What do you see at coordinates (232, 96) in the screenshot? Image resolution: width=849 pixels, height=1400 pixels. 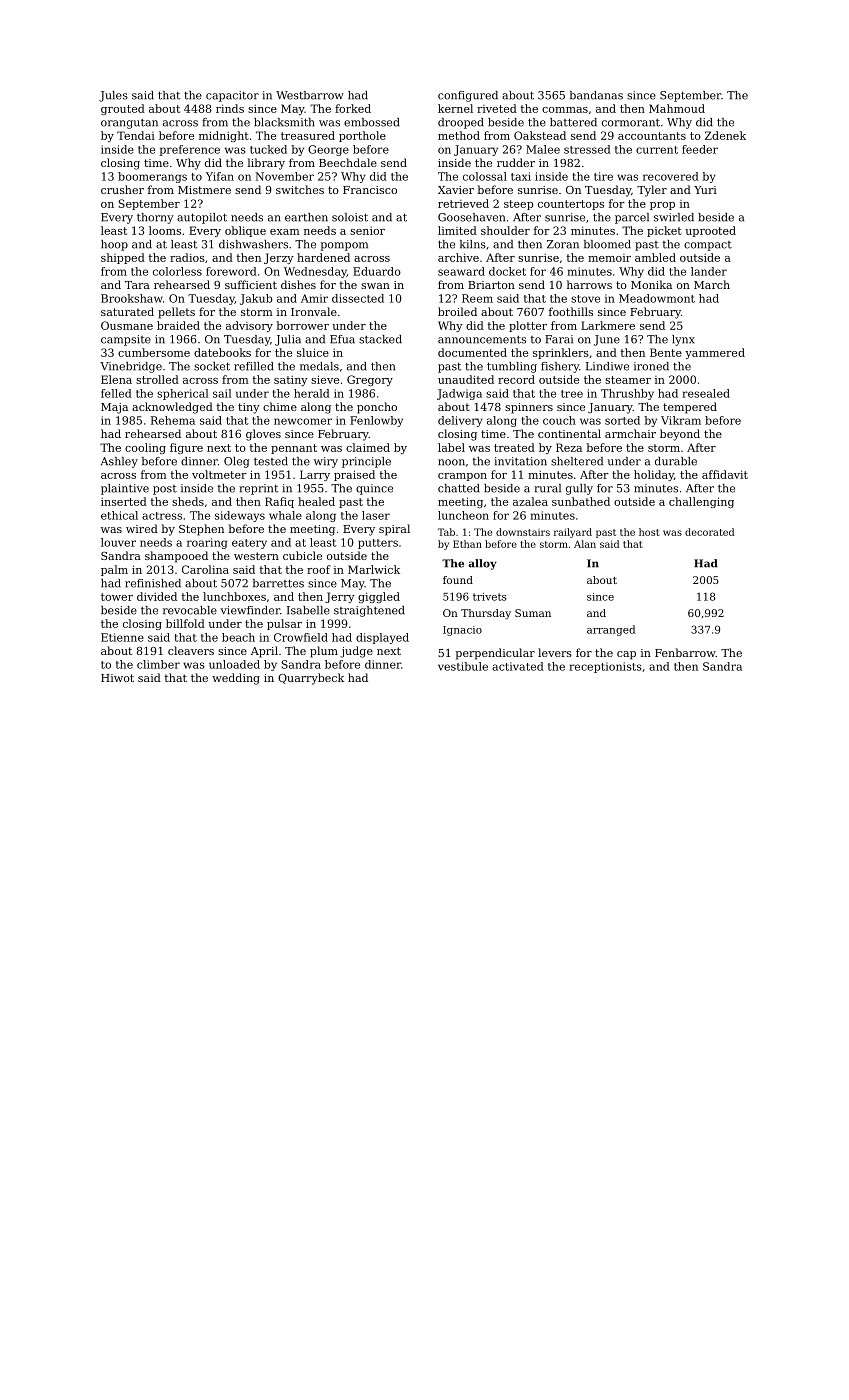 I see `capacitor` at bounding box center [232, 96].
